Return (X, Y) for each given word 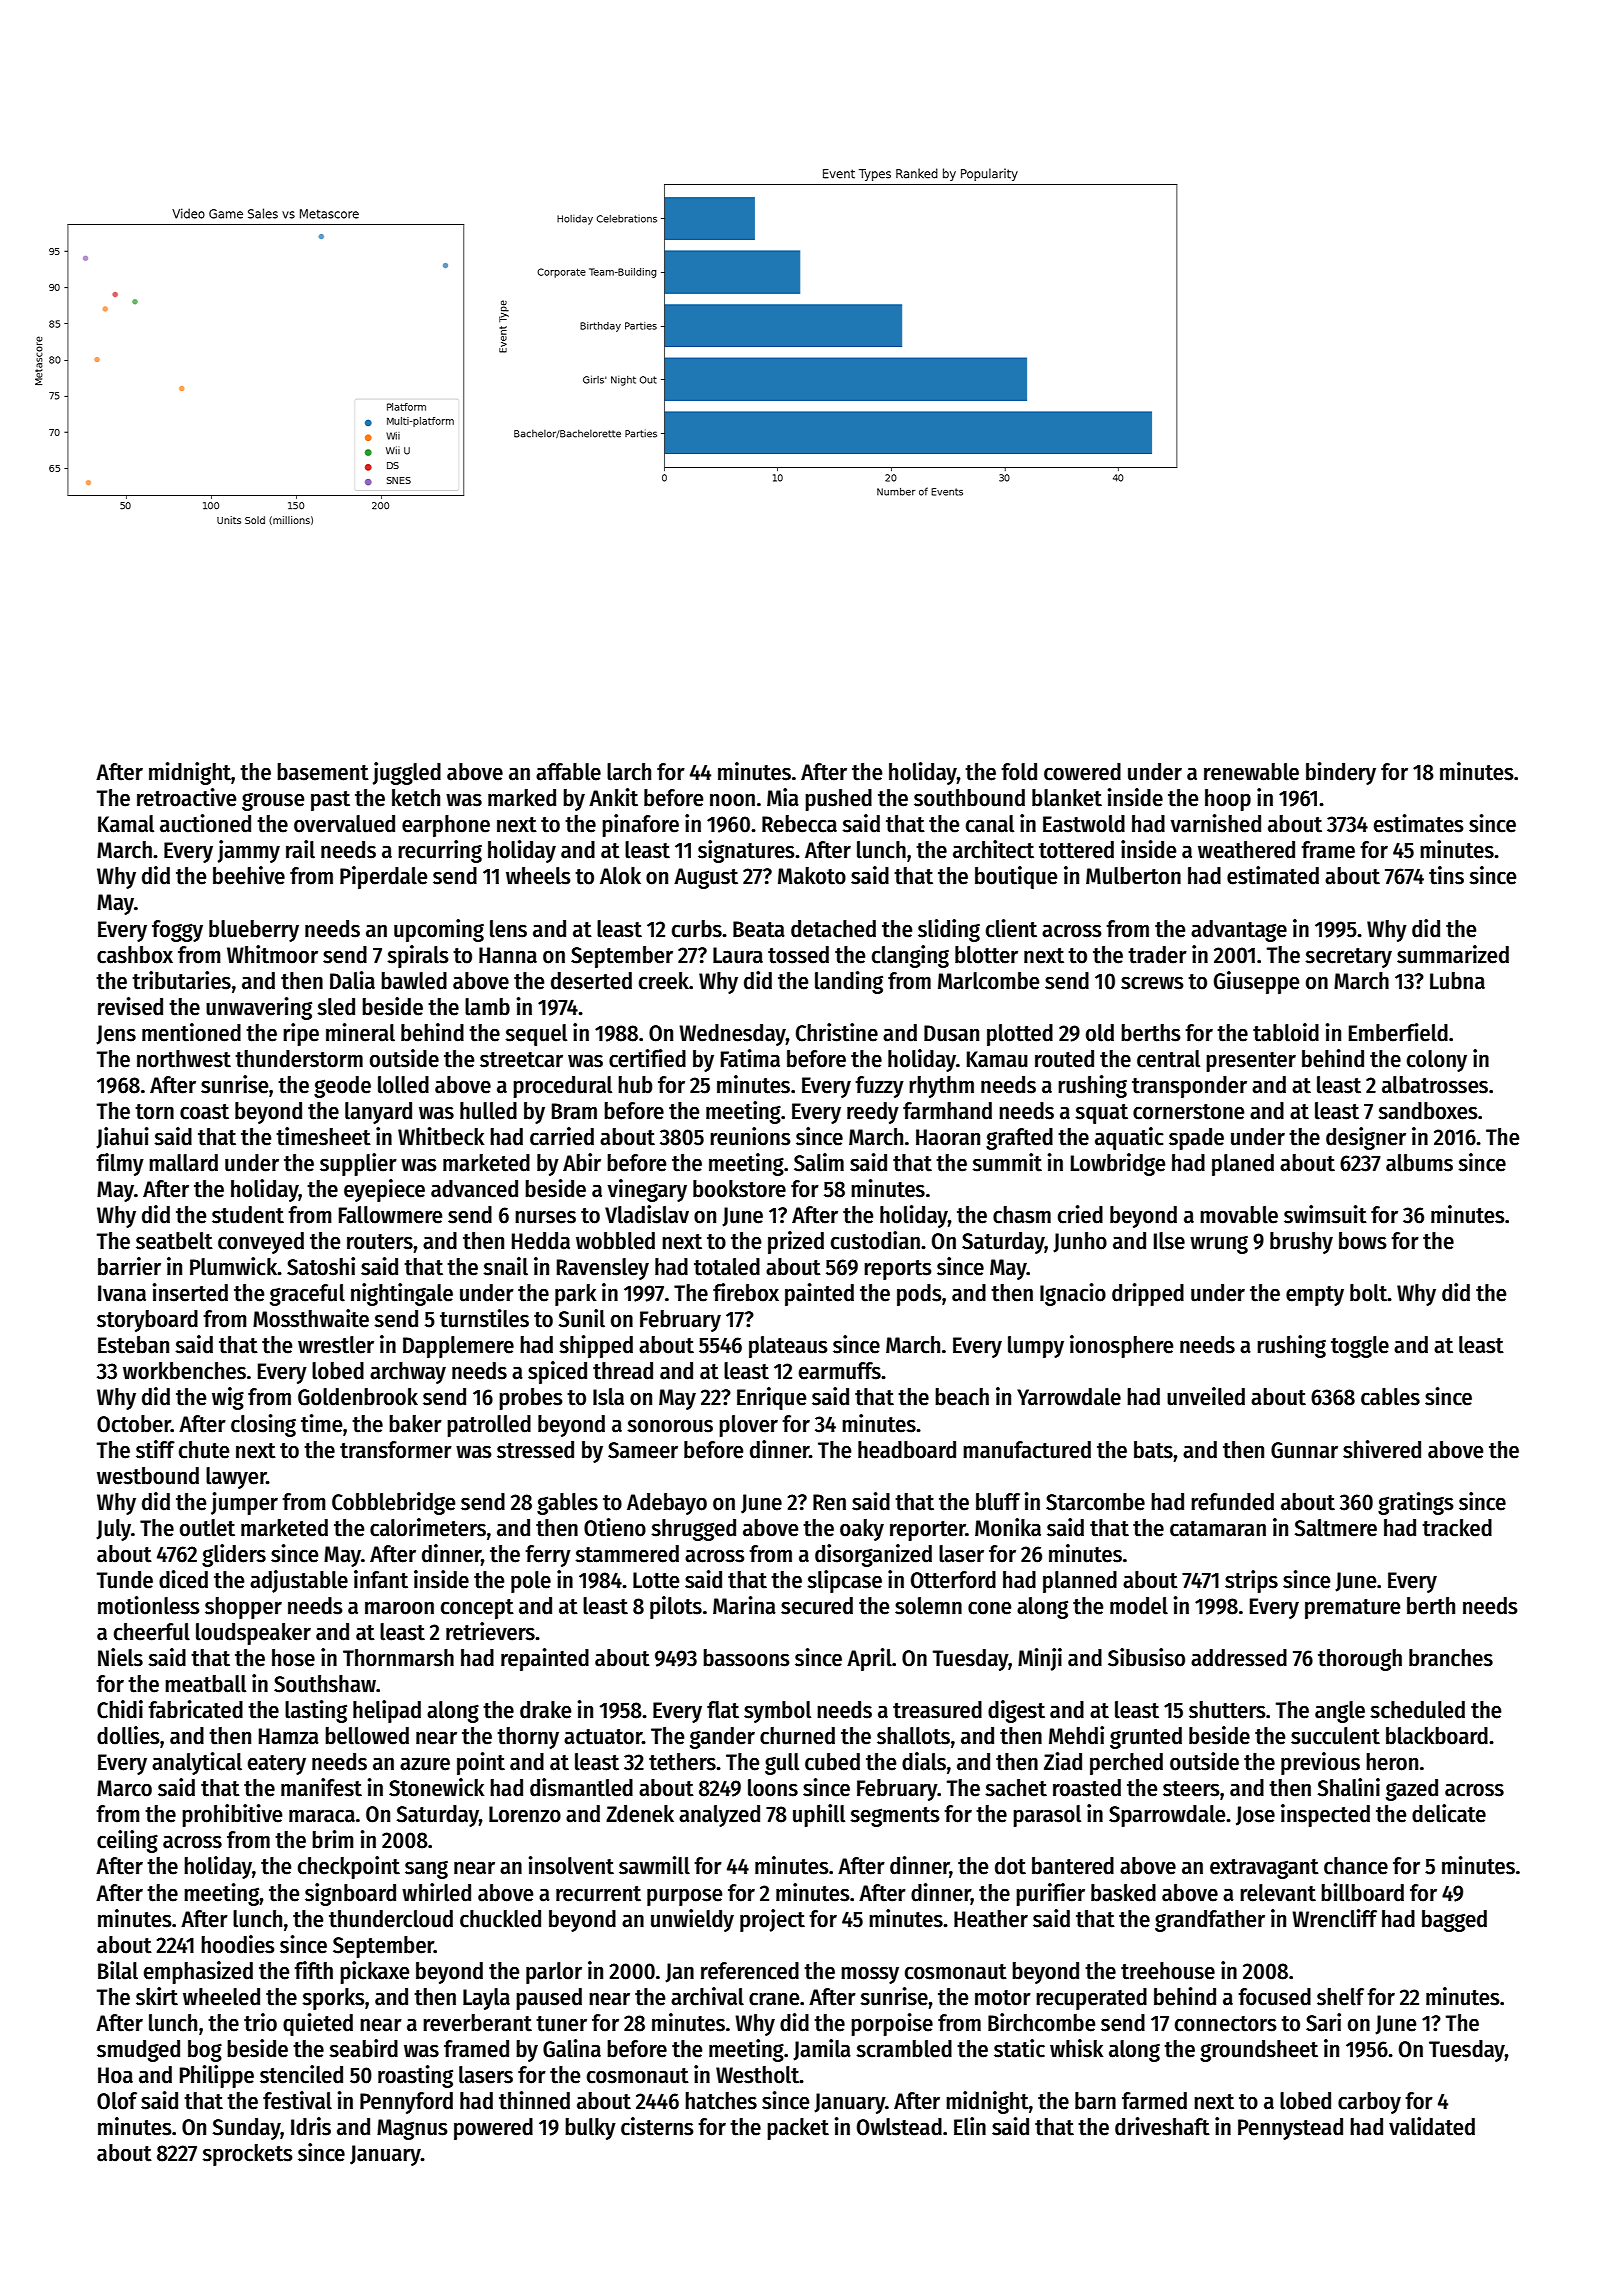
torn (154, 1112)
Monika (1008, 1527)
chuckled (500, 1919)
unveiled (1206, 1396)
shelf (1340, 1997)
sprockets (247, 2155)
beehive (249, 875)
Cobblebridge (394, 1503)
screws (1152, 983)
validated (1432, 2126)
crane (774, 1999)
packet (798, 2129)
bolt (1369, 1293)
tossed (798, 955)
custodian (875, 1240)
